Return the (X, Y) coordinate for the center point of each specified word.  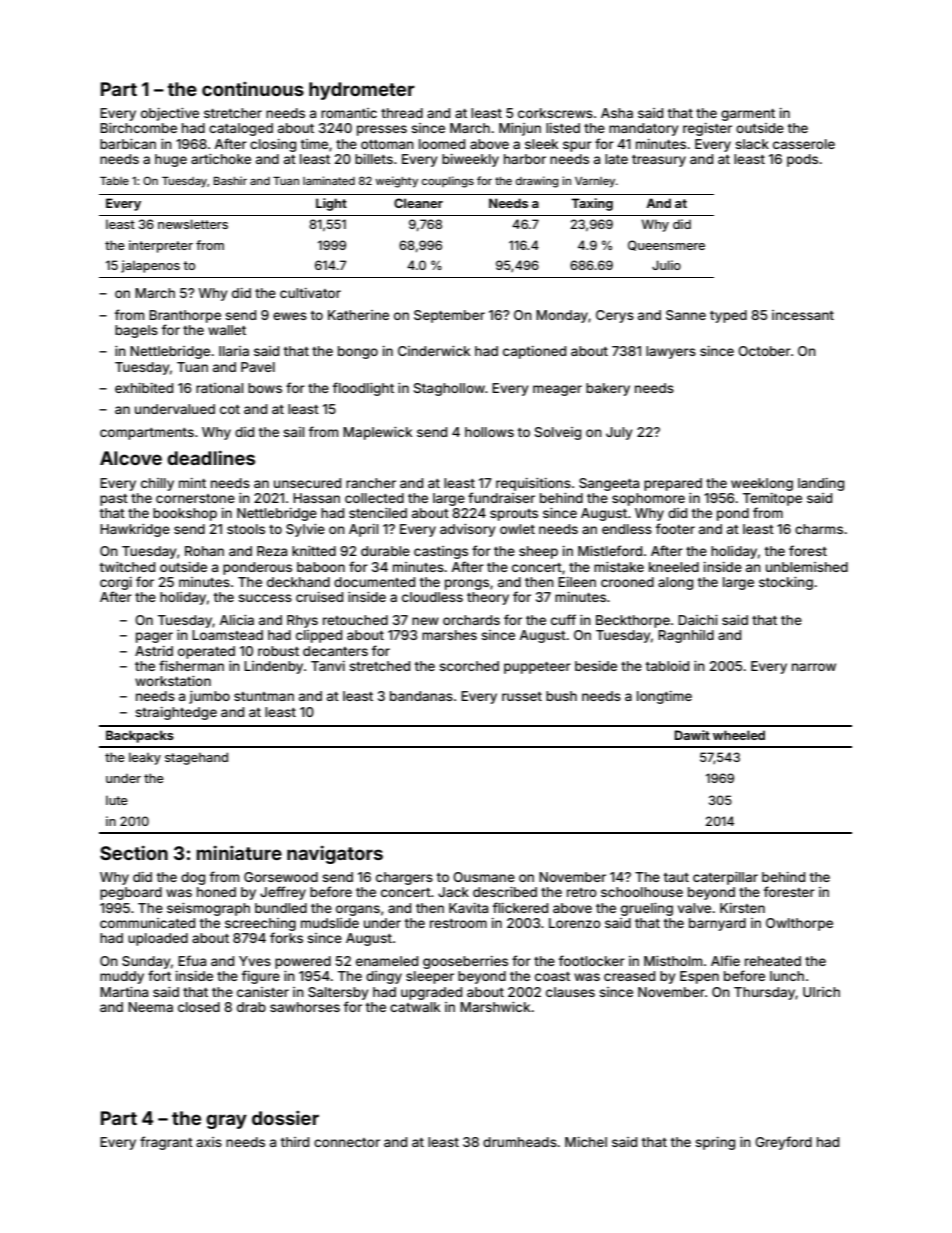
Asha (617, 113)
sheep (538, 552)
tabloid (667, 666)
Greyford (783, 1143)
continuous (253, 89)
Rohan (204, 551)
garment (748, 115)
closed (199, 1007)
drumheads (520, 1142)
